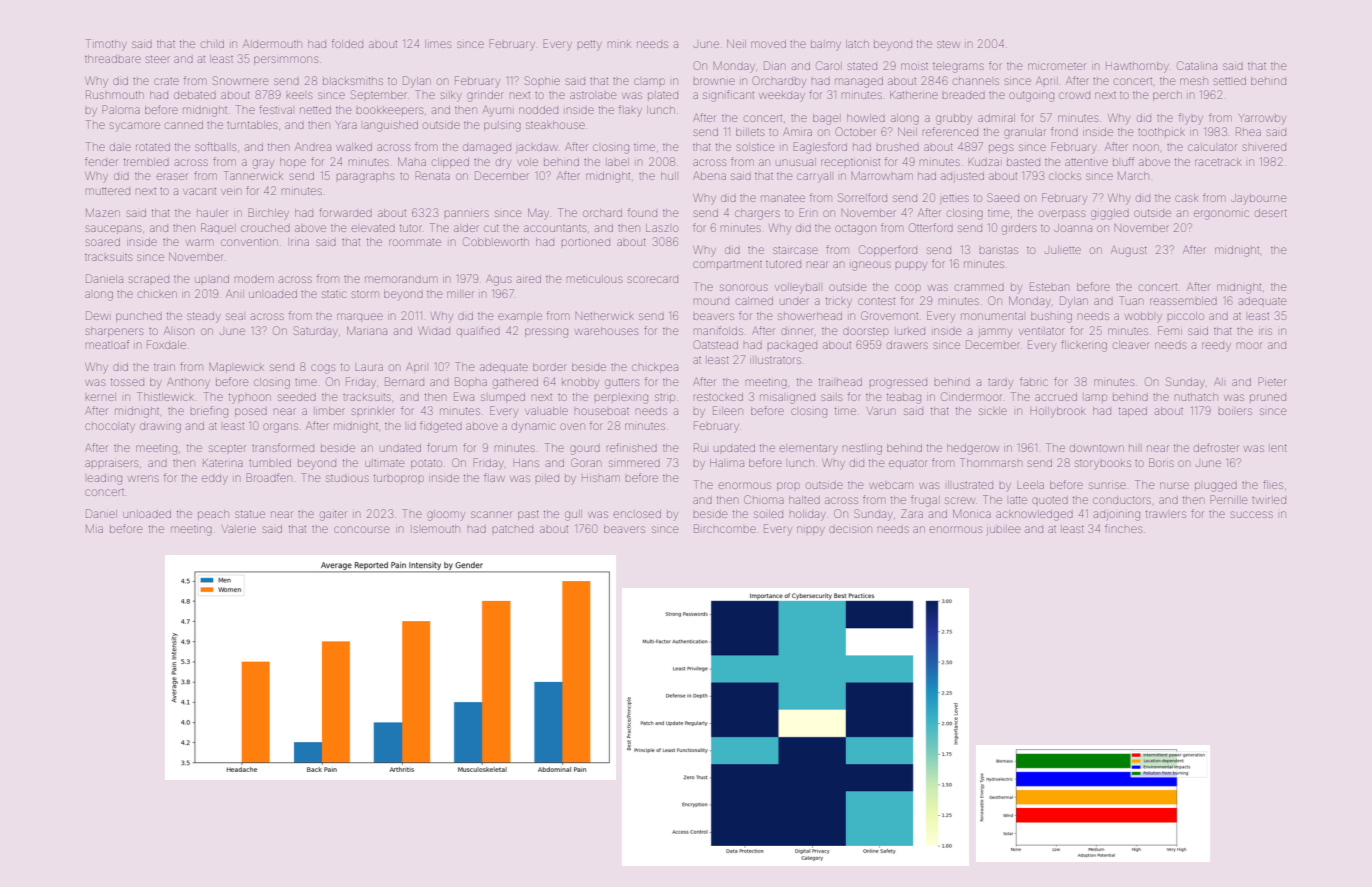 This screenshot has width=1372, height=887. What do you see at coordinates (1258, 199) in the screenshot?
I see `Jaybourne` at bounding box center [1258, 199].
